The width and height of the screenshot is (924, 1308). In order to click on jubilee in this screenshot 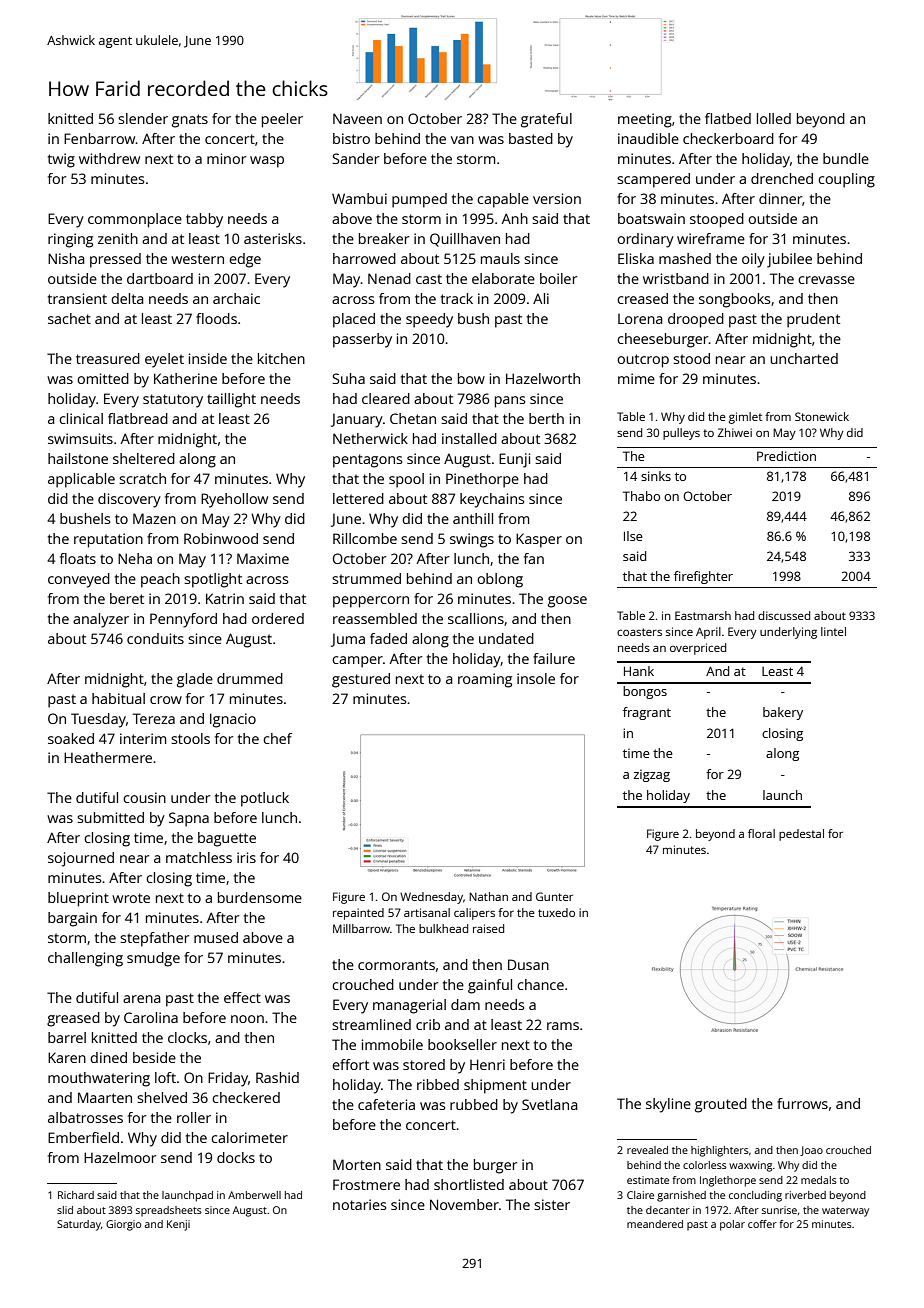, I will do `click(789, 260)`.
